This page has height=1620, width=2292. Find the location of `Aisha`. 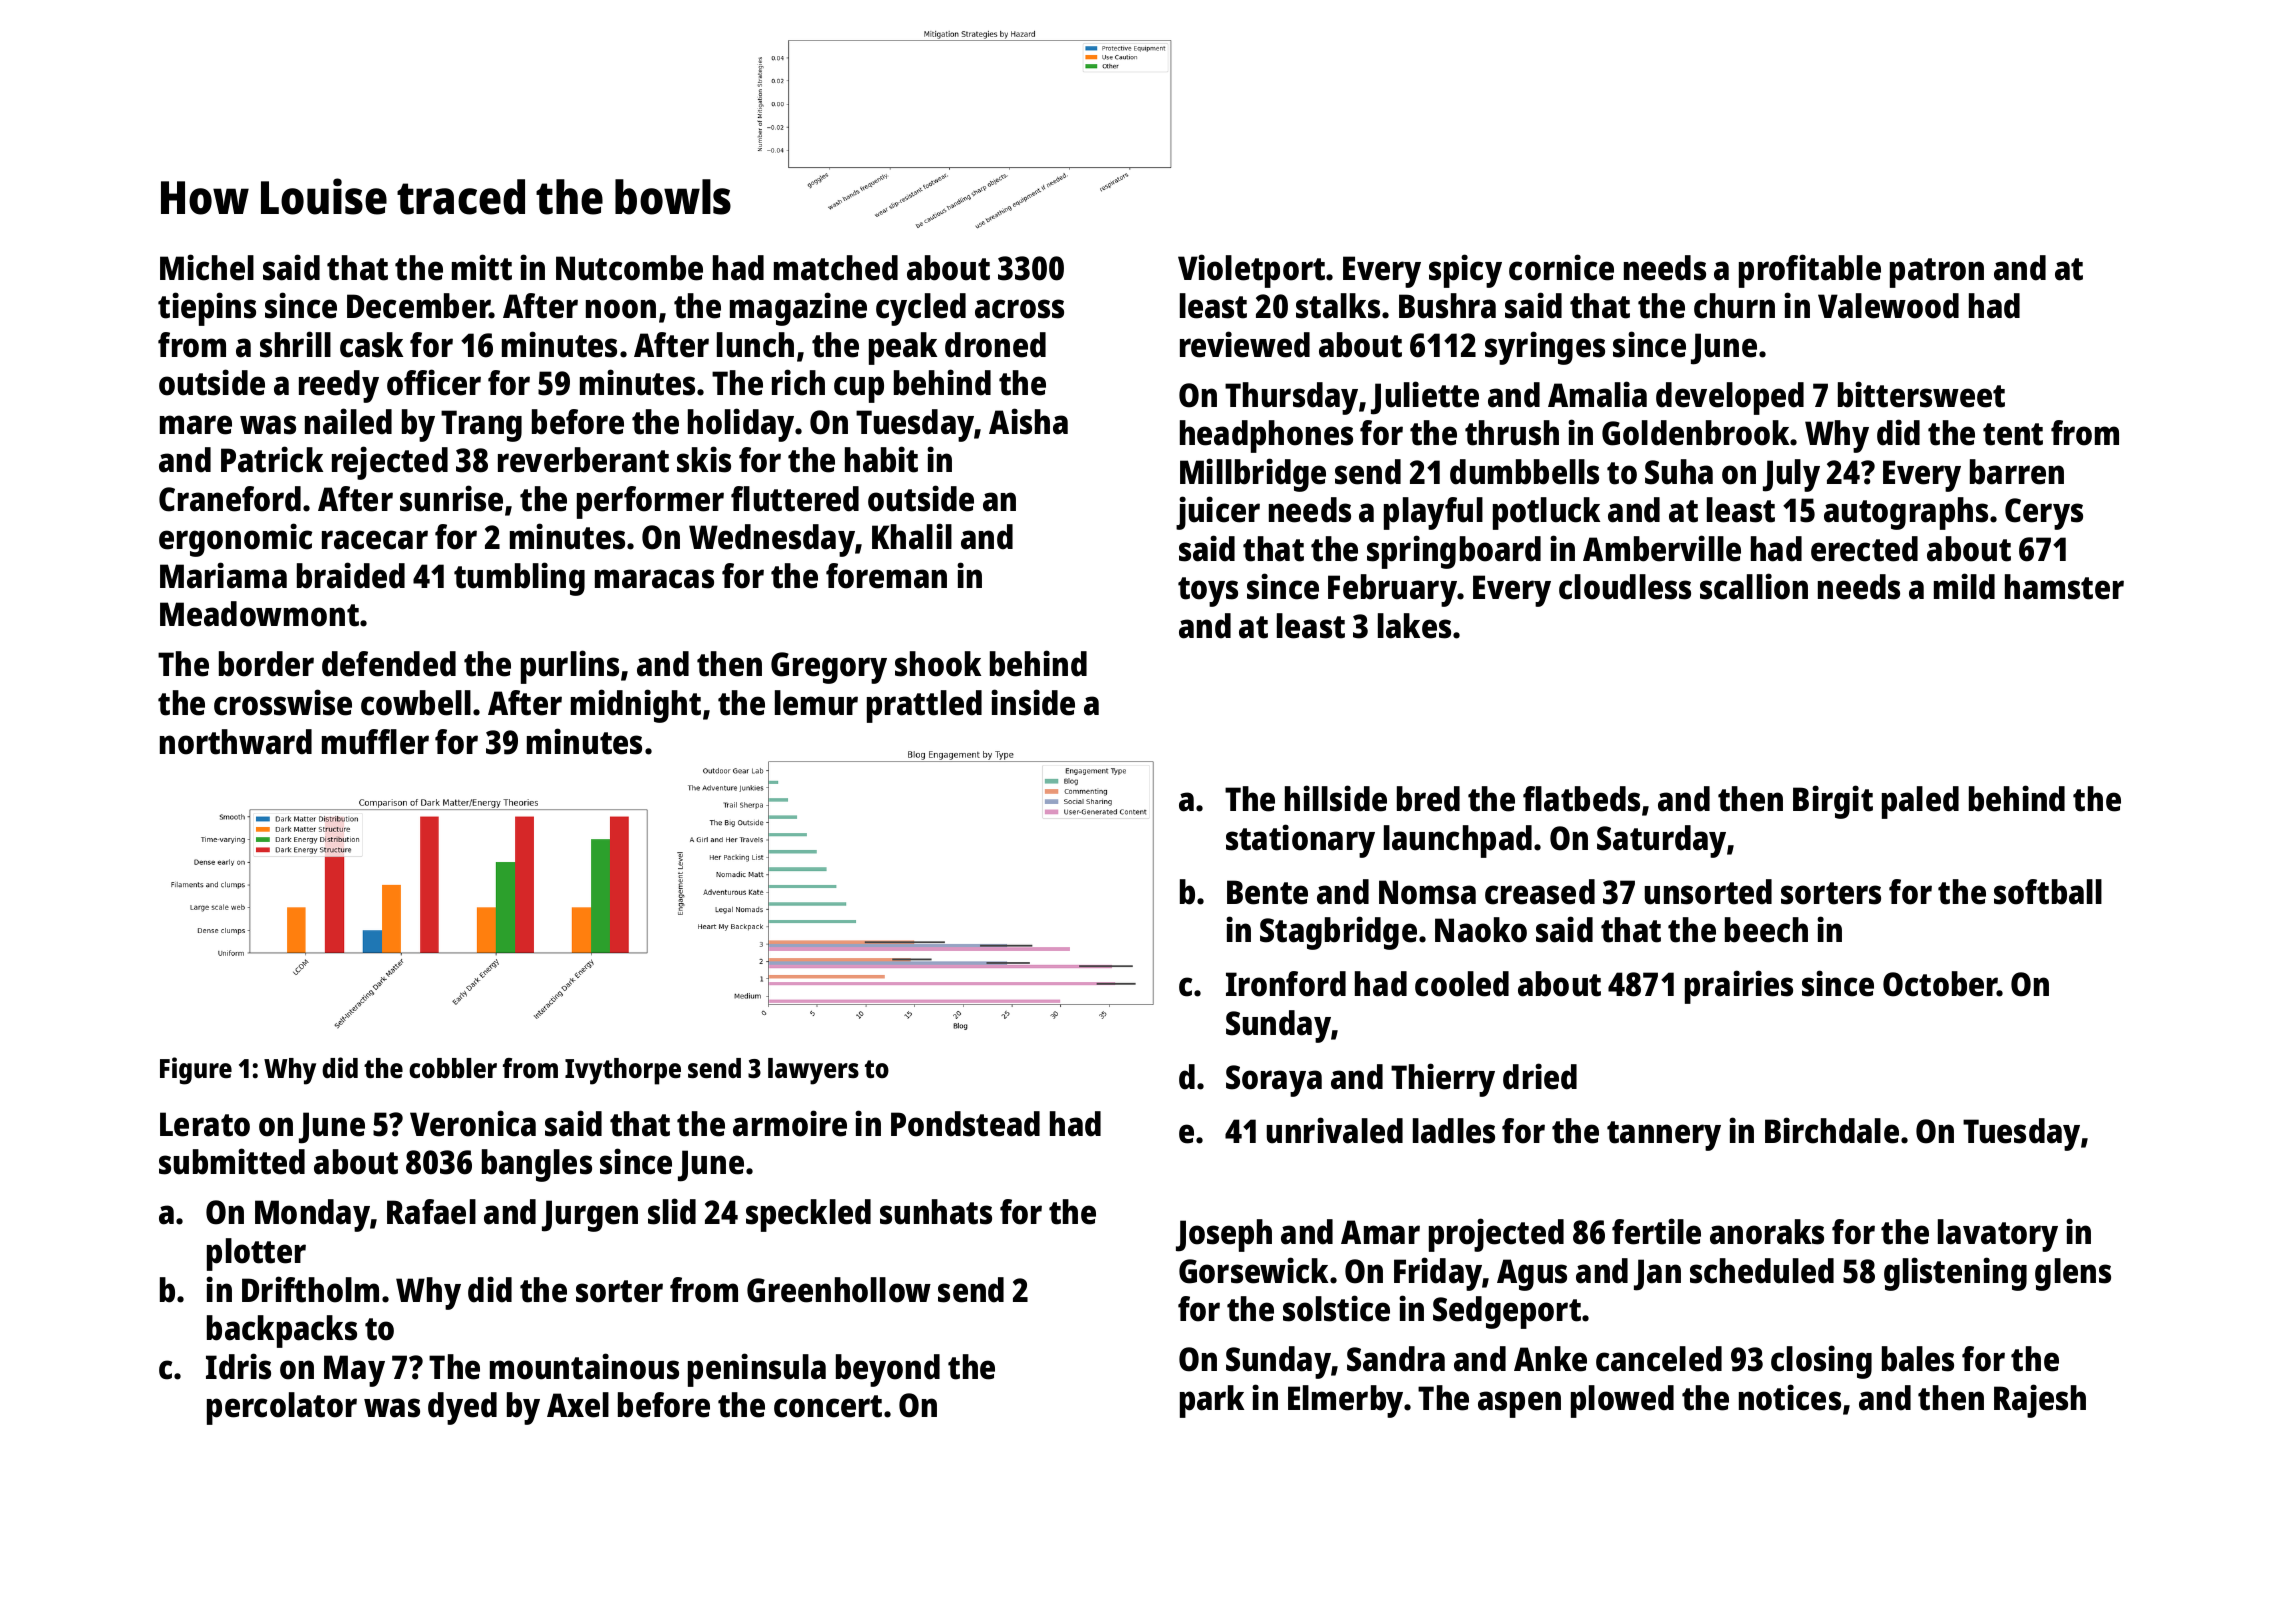

Aisha is located at coordinates (1028, 421).
